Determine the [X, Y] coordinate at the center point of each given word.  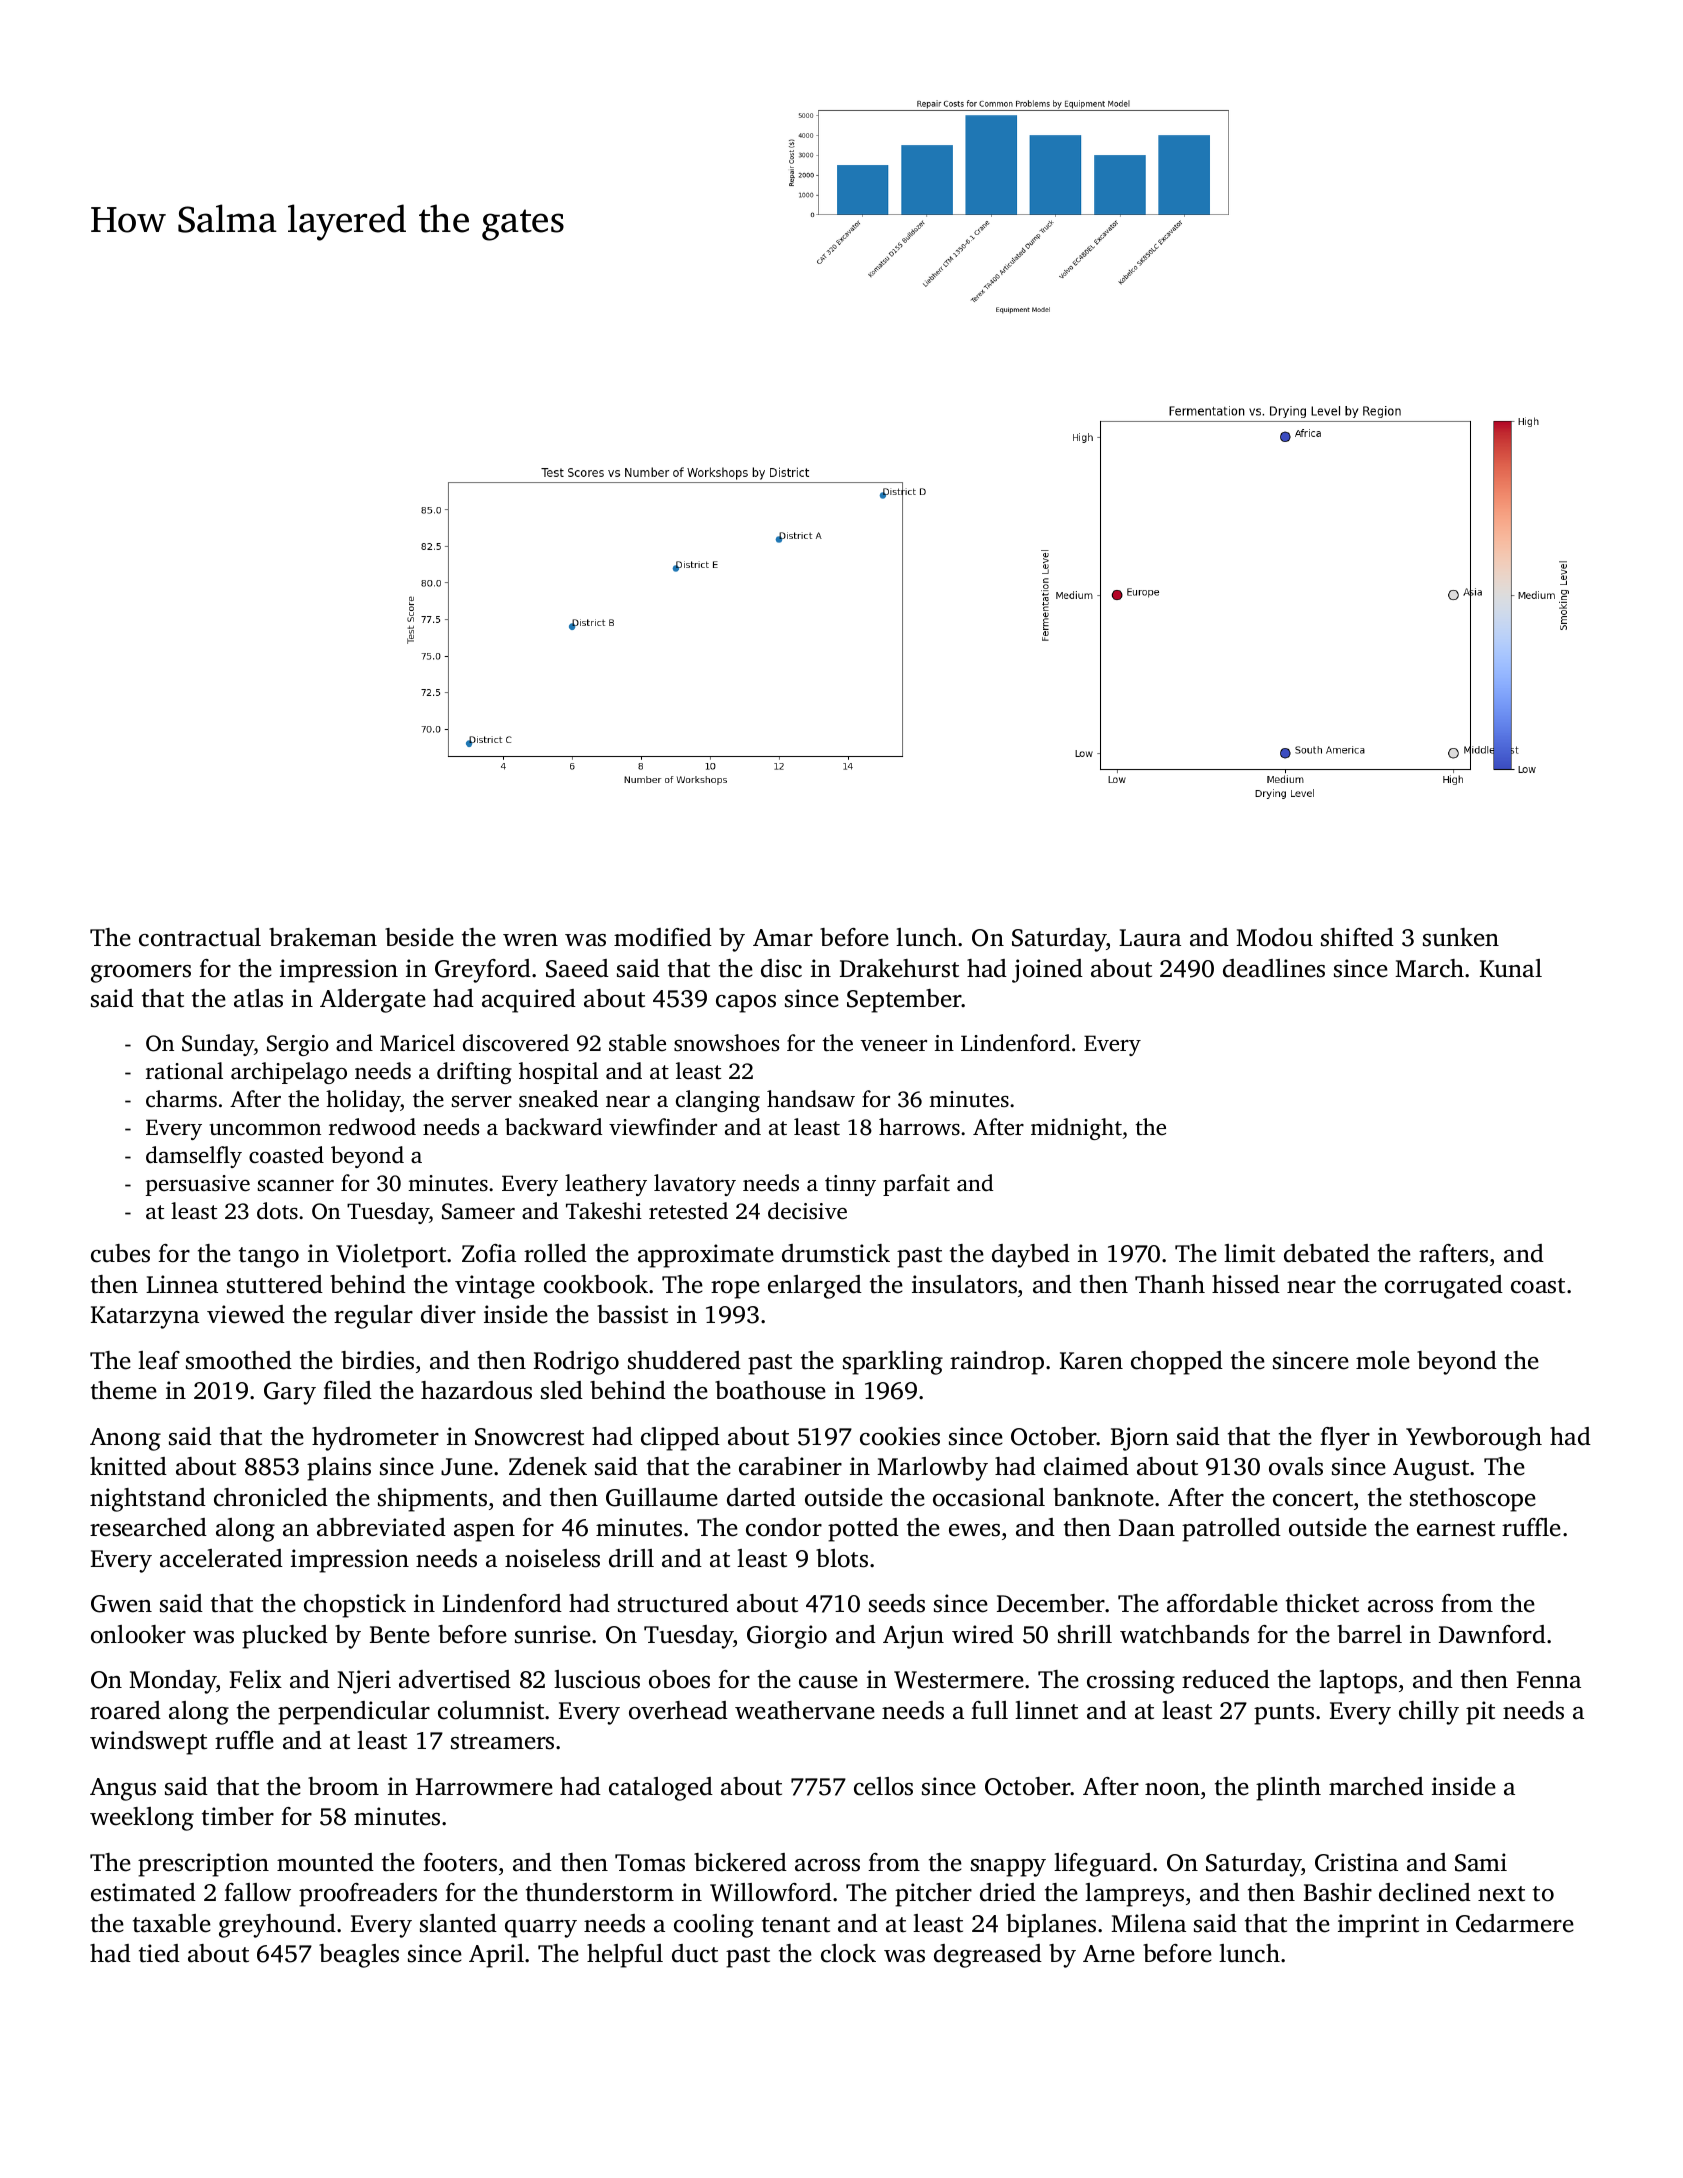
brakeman [323, 937]
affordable [1222, 1603]
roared [125, 1710]
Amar [783, 938]
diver [448, 1314]
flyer [1345, 1439]
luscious [597, 1679]
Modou [1274, 937]
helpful [625, 1956]
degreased [988, 1956]
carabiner [790, 1466]
